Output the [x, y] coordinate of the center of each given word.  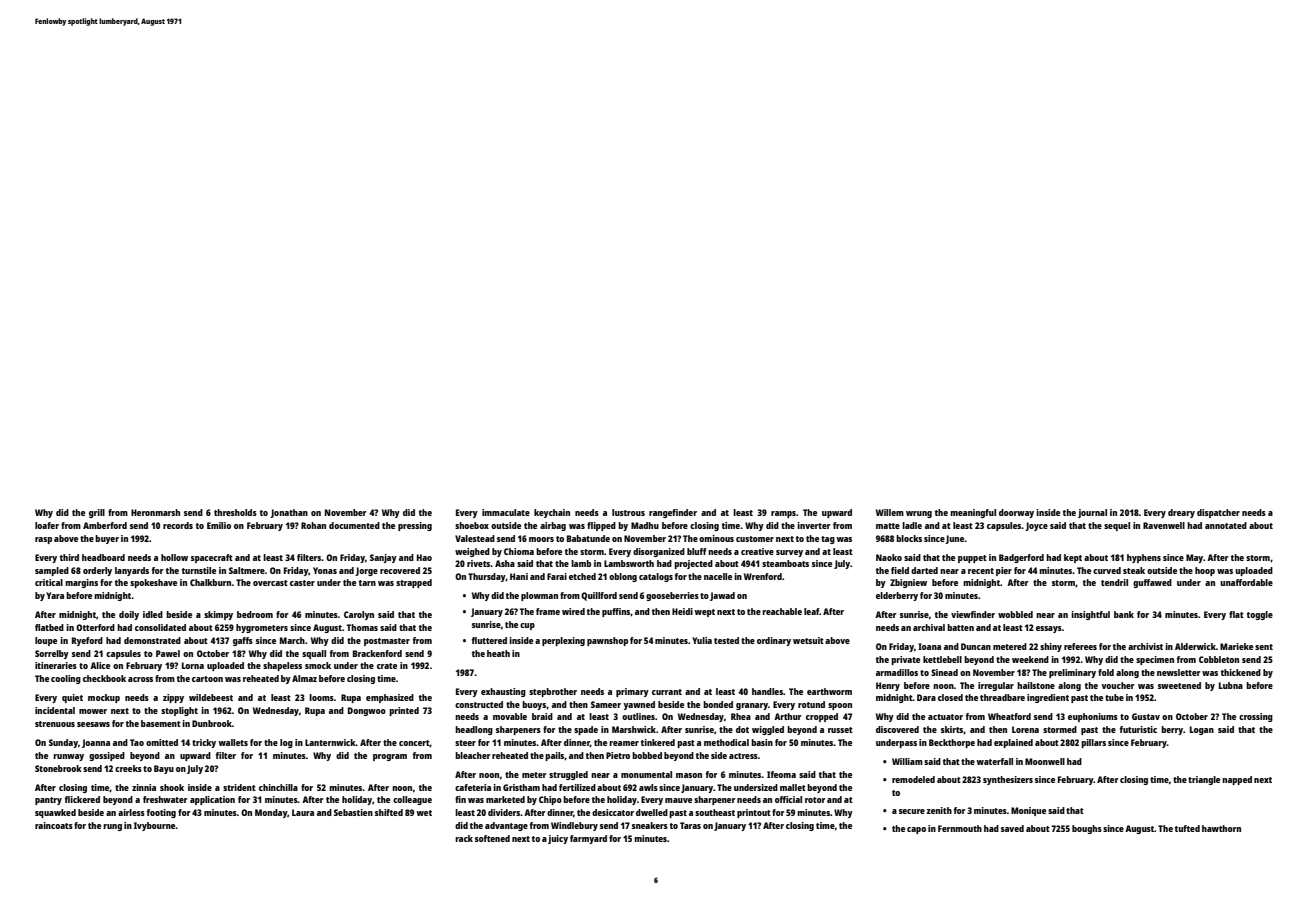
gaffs [243, 641]
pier [1004, 571]
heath [498, 653]
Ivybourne [155, 826]
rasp [43, 540]
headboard [103, 557]
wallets [233, 742]
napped [1237, 780]
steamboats [785, 563]
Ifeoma [781, 774]
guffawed [1152, 583]
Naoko [889, 557]
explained [1013, 743]
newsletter [1179, 672]
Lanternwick [330, 742]
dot [742, 729]
